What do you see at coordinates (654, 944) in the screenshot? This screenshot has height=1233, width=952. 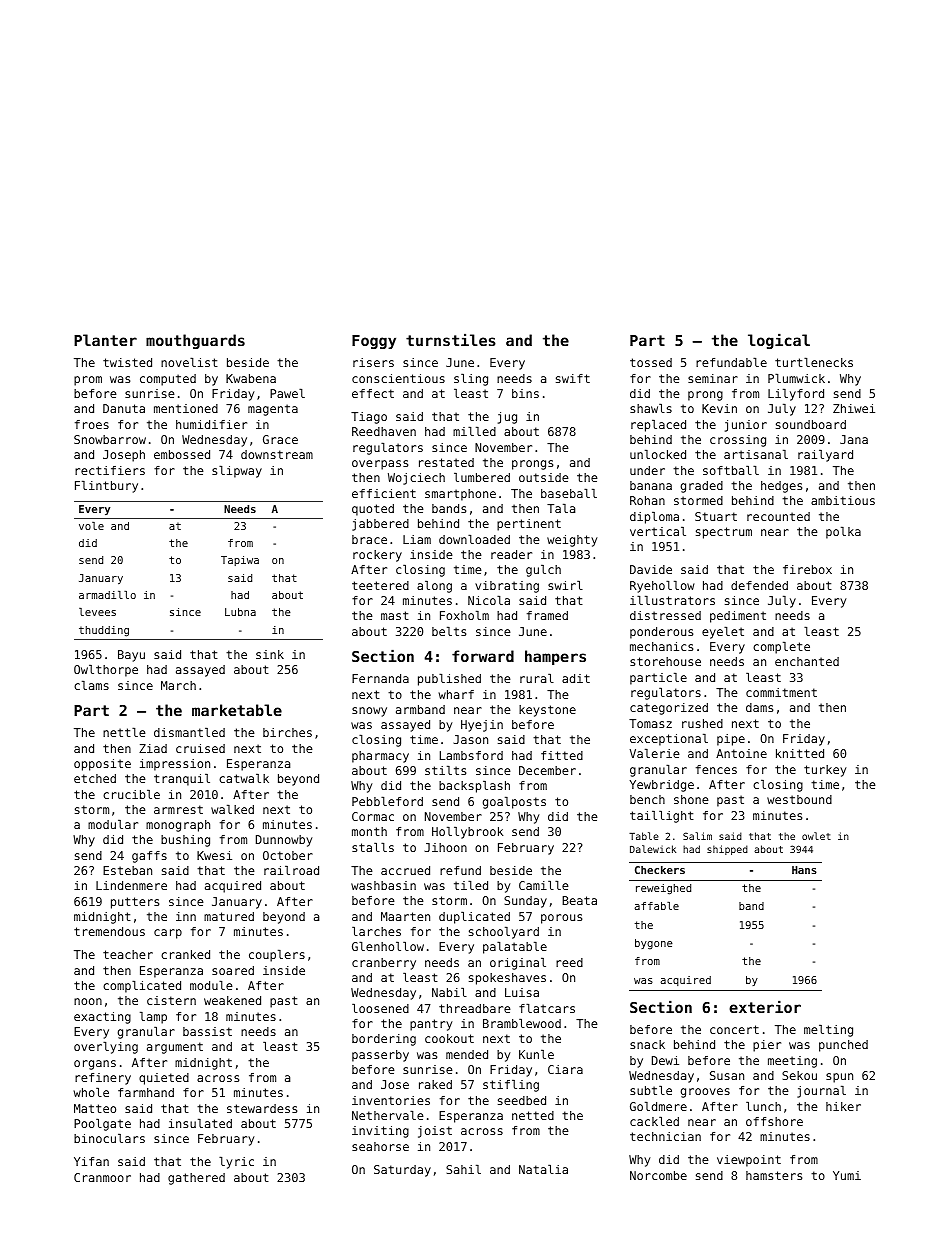 I see `bygone` at bounding box center [654, 944].
